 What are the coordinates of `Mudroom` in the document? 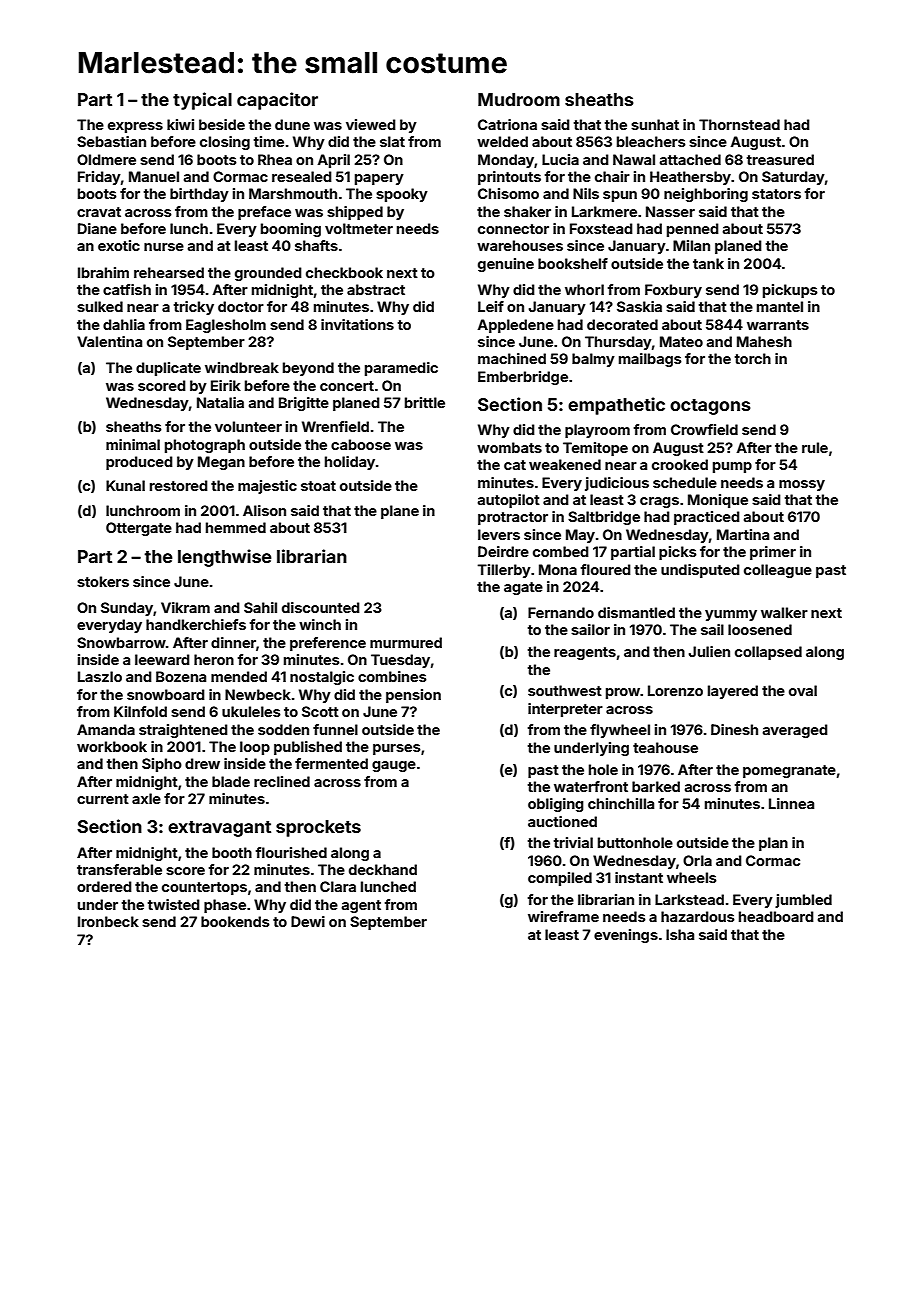 It's located at (519, 99).
